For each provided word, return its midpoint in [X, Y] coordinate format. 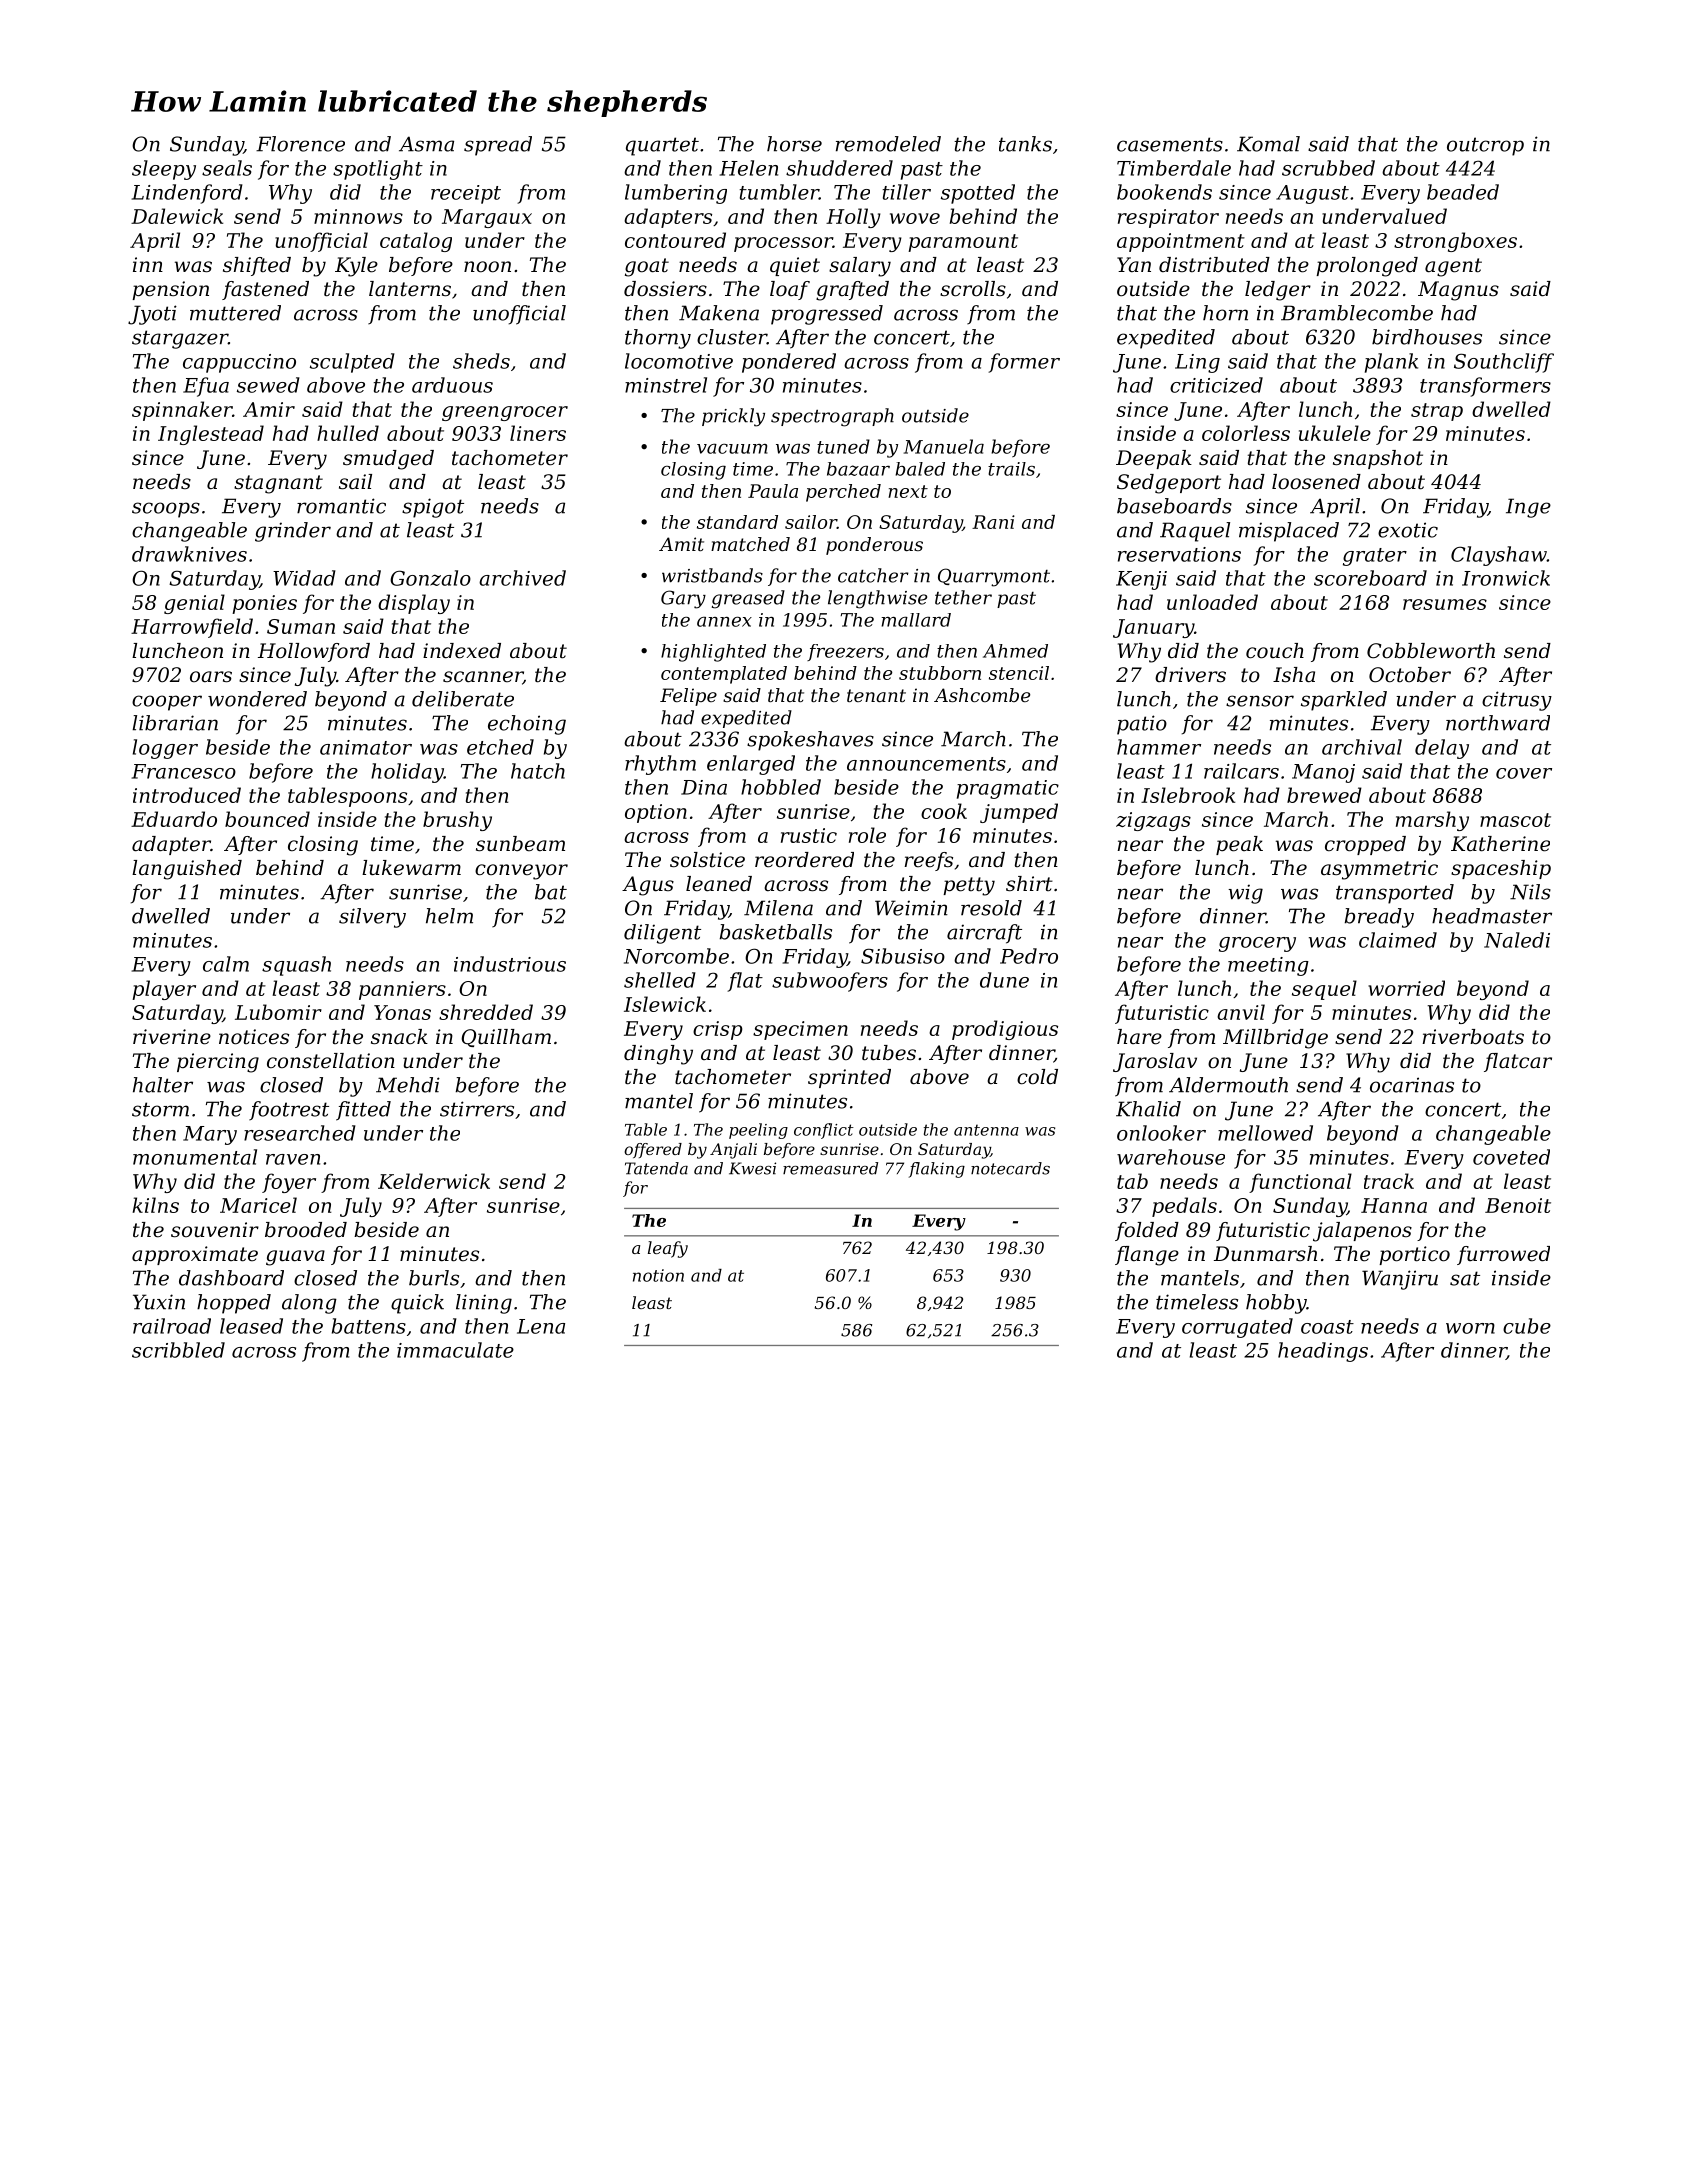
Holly [853, 218]
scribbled [178, 1350]
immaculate [455, 1350]
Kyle [356, 267]
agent [1453, 267]
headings [1323, 1352]
